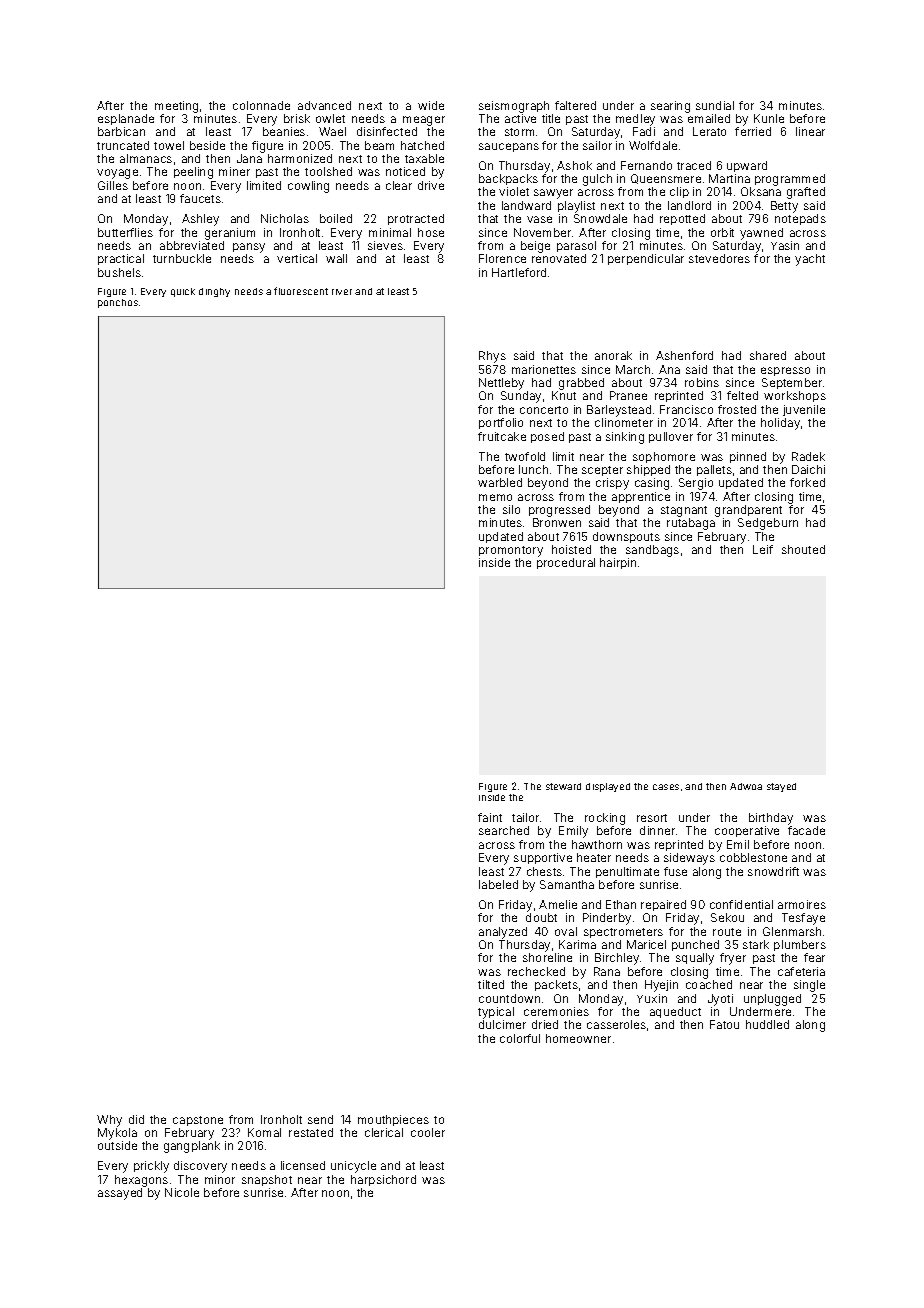 Image resolution: width=924 pixels, height=1308 pixels. I want to click on colonnade, so click(261, 105).
